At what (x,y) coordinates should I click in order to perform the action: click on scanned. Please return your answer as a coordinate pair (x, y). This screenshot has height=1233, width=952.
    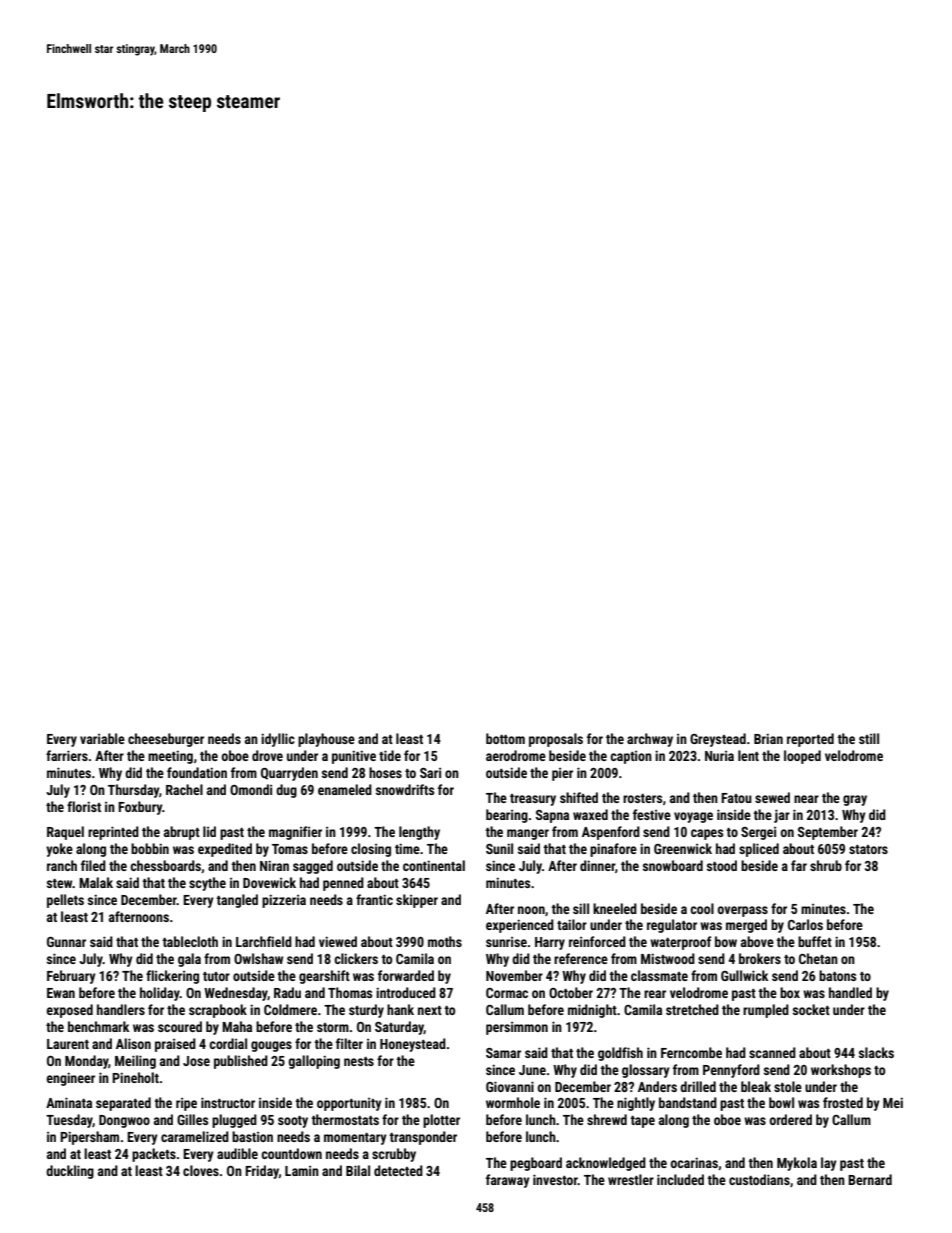
    Looking at the image, I should click on (772, 1052).
